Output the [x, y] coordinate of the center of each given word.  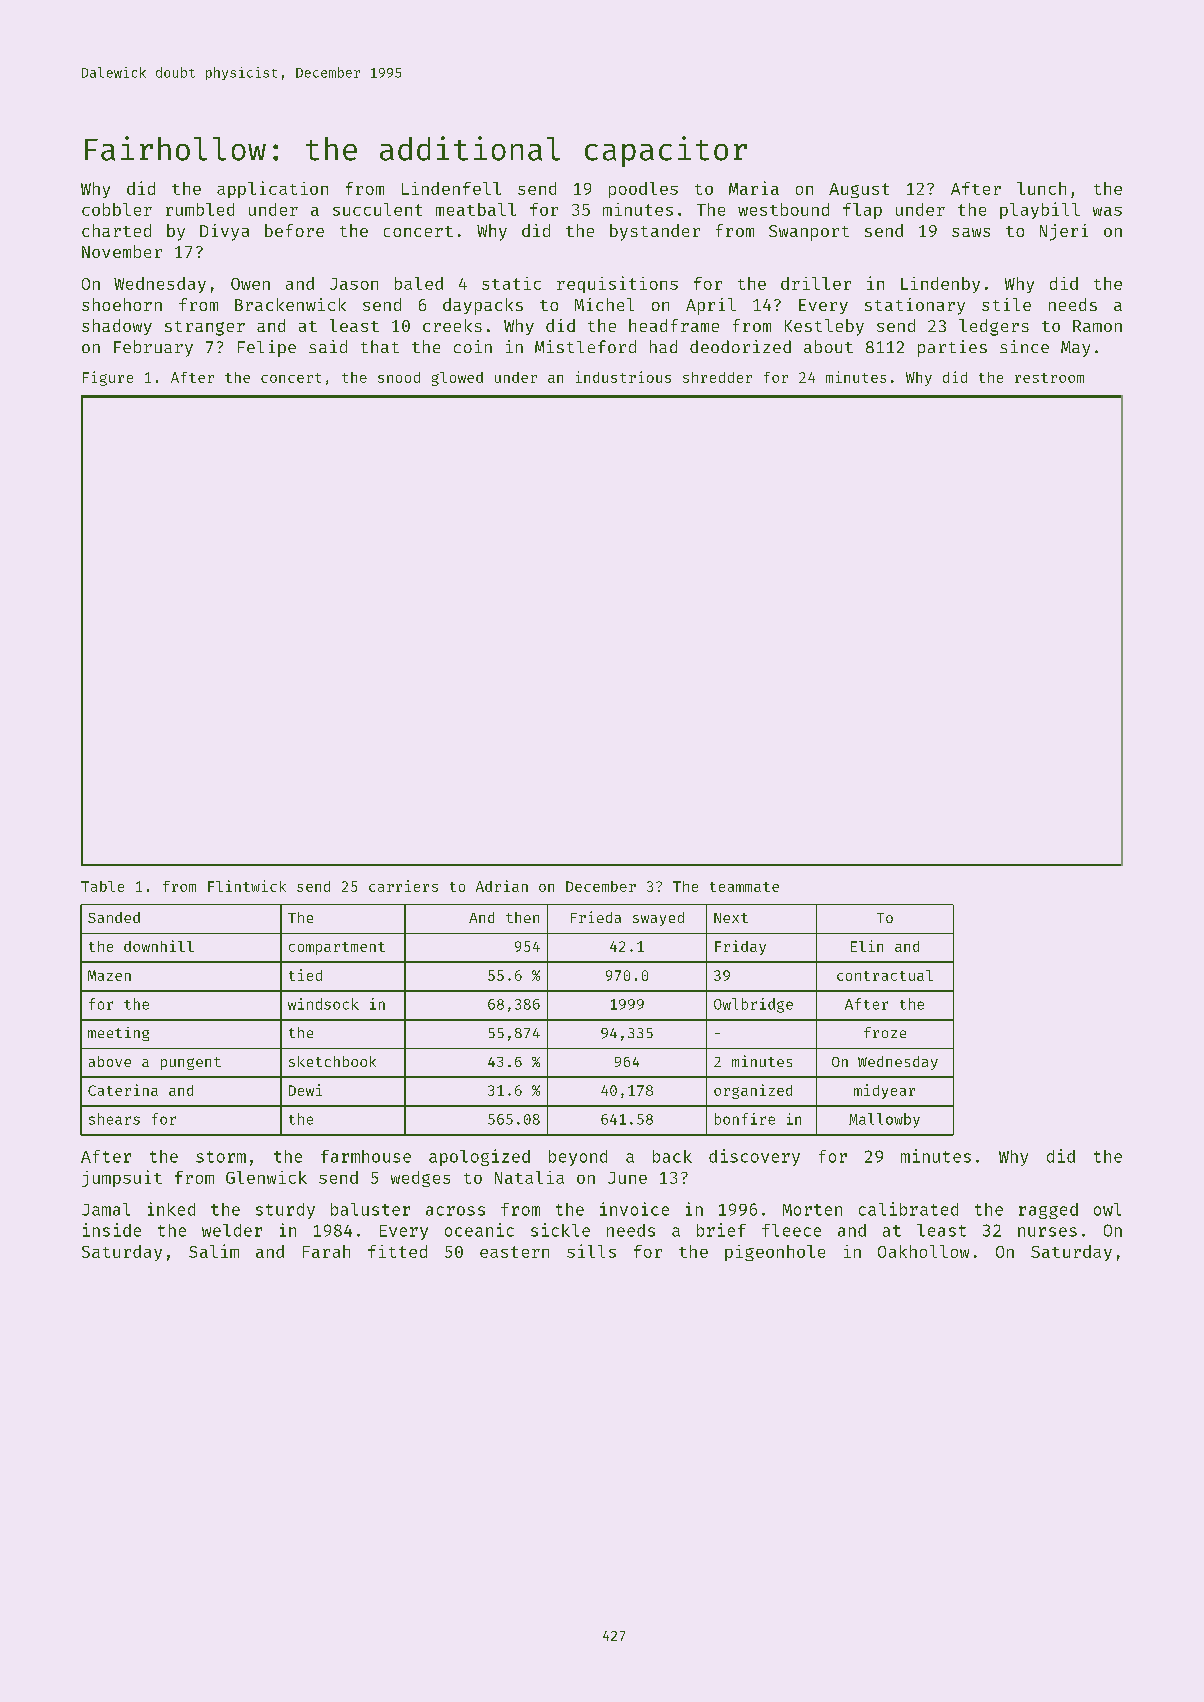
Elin [867, 946]
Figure [108, 378]
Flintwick [247, 886]
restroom [1049, 378]
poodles [643, 190]
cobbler [117, 209]
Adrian [502, 886]
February [153, 348]
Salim [214, 1251]
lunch [1041, 188]
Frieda [596, 917]
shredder [717, 377]
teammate [744, 887]
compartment [337, 948]
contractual [885, 975]
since [1024, 346]
